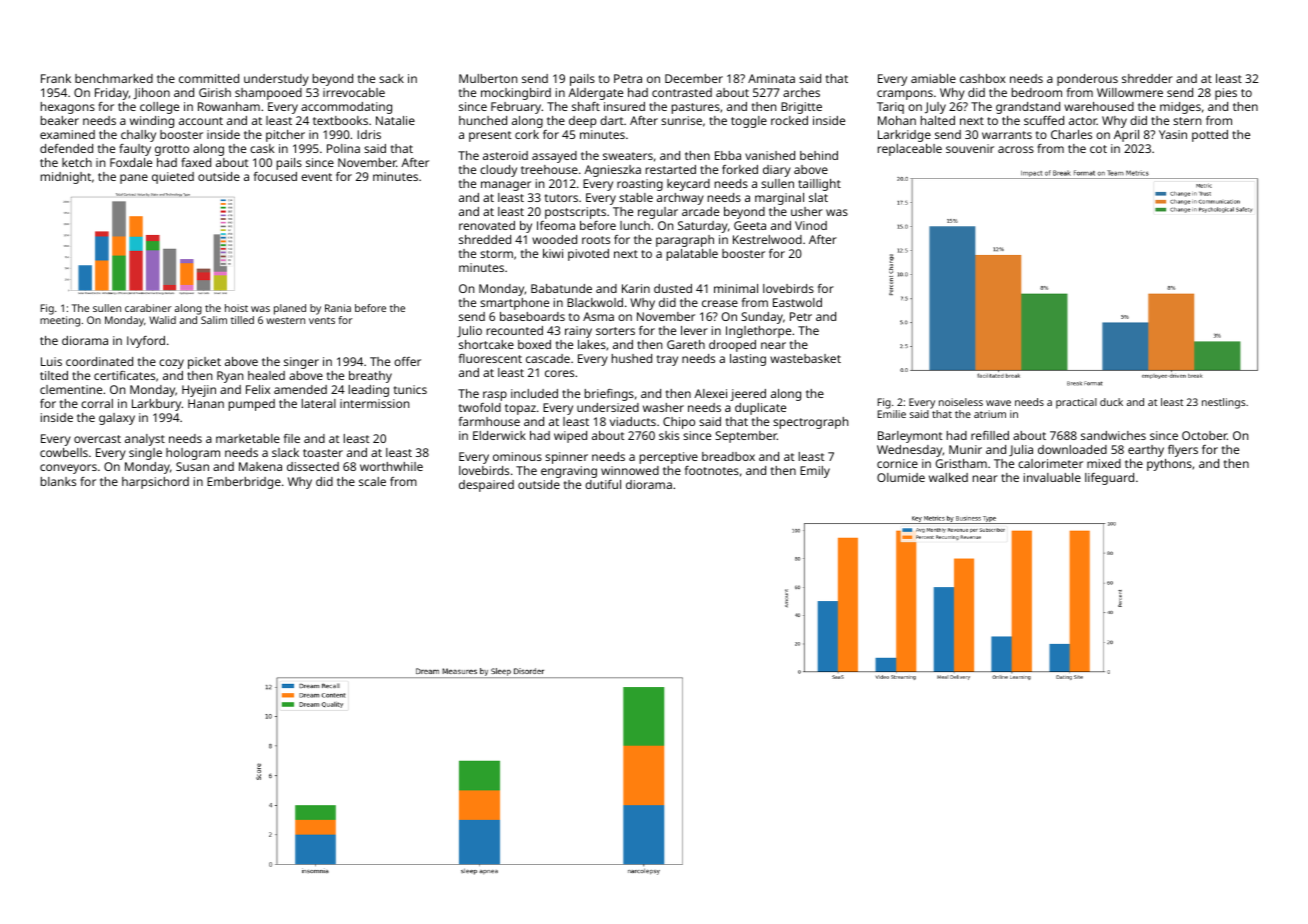 This image has height=924, width=1308. I want to click on focused, so click(275, 176).
